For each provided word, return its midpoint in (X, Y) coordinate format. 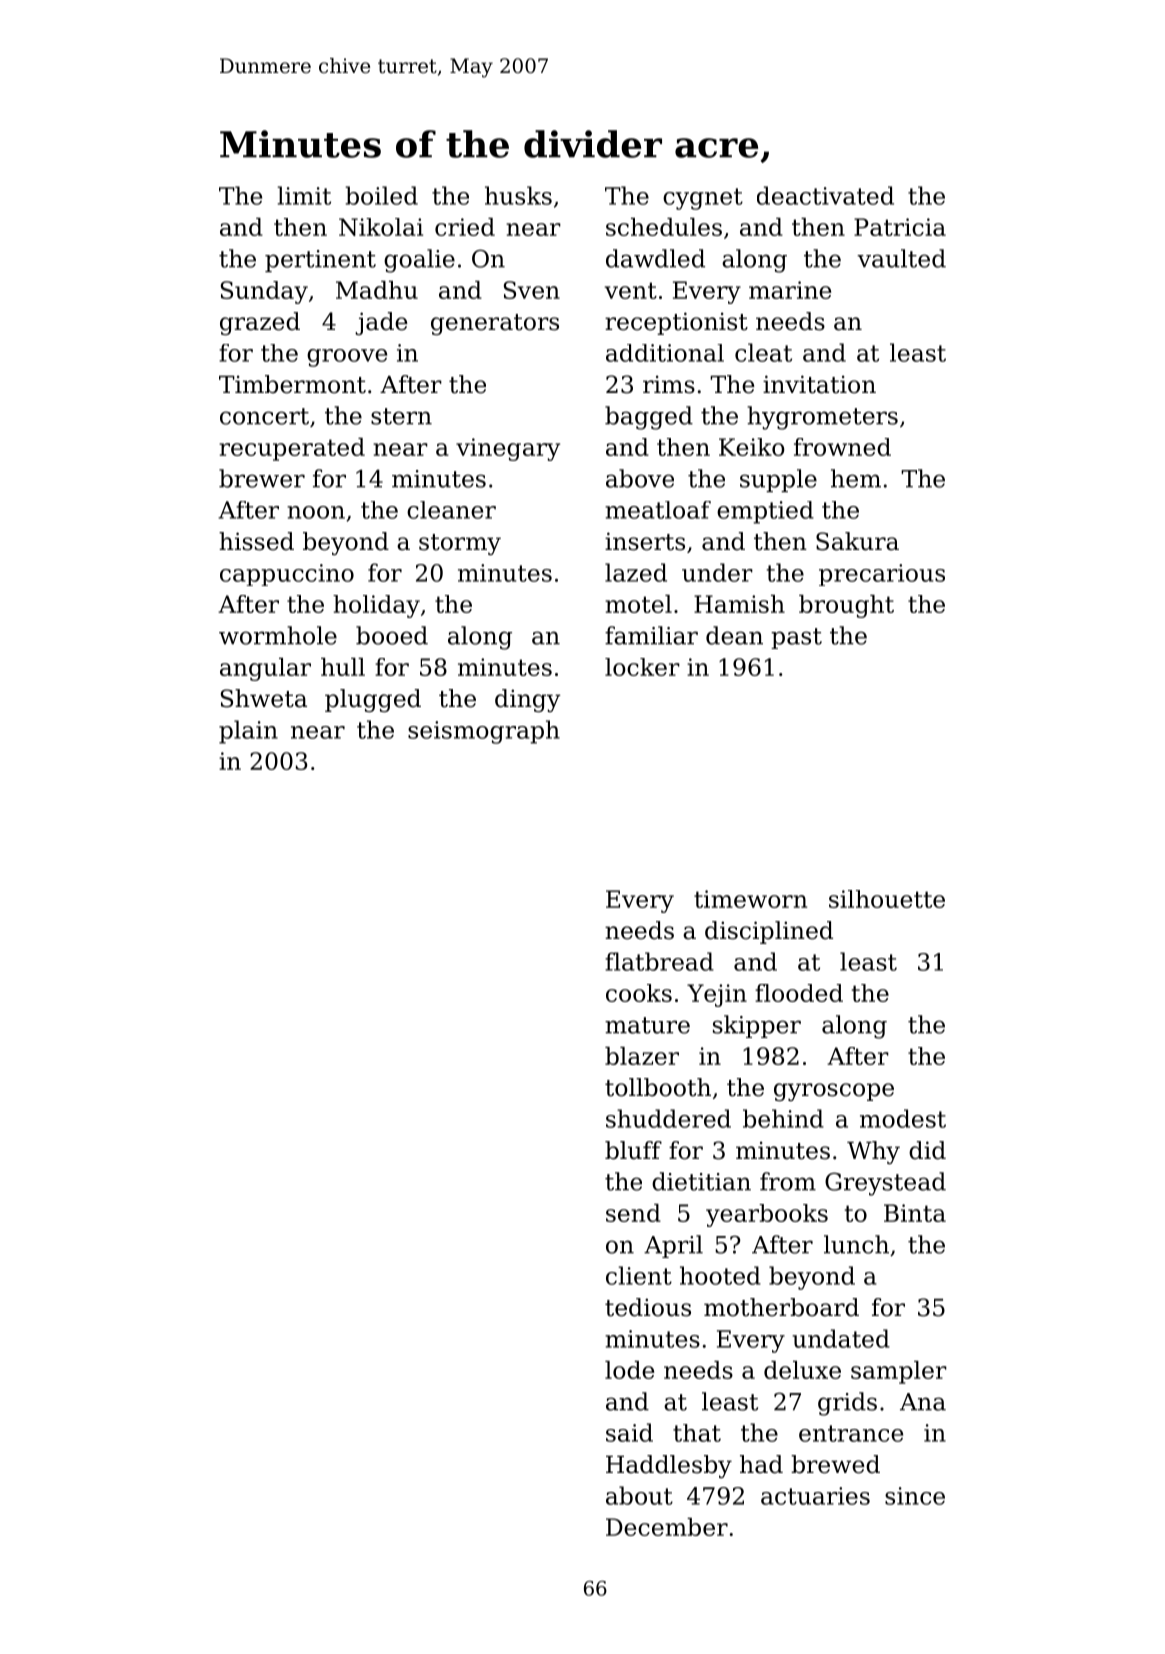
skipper (757, 1026)
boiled (382, 195)
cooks (639, 993)
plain (248, 732)
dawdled (655, 258)
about (639, 1495)
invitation (819, 384)
